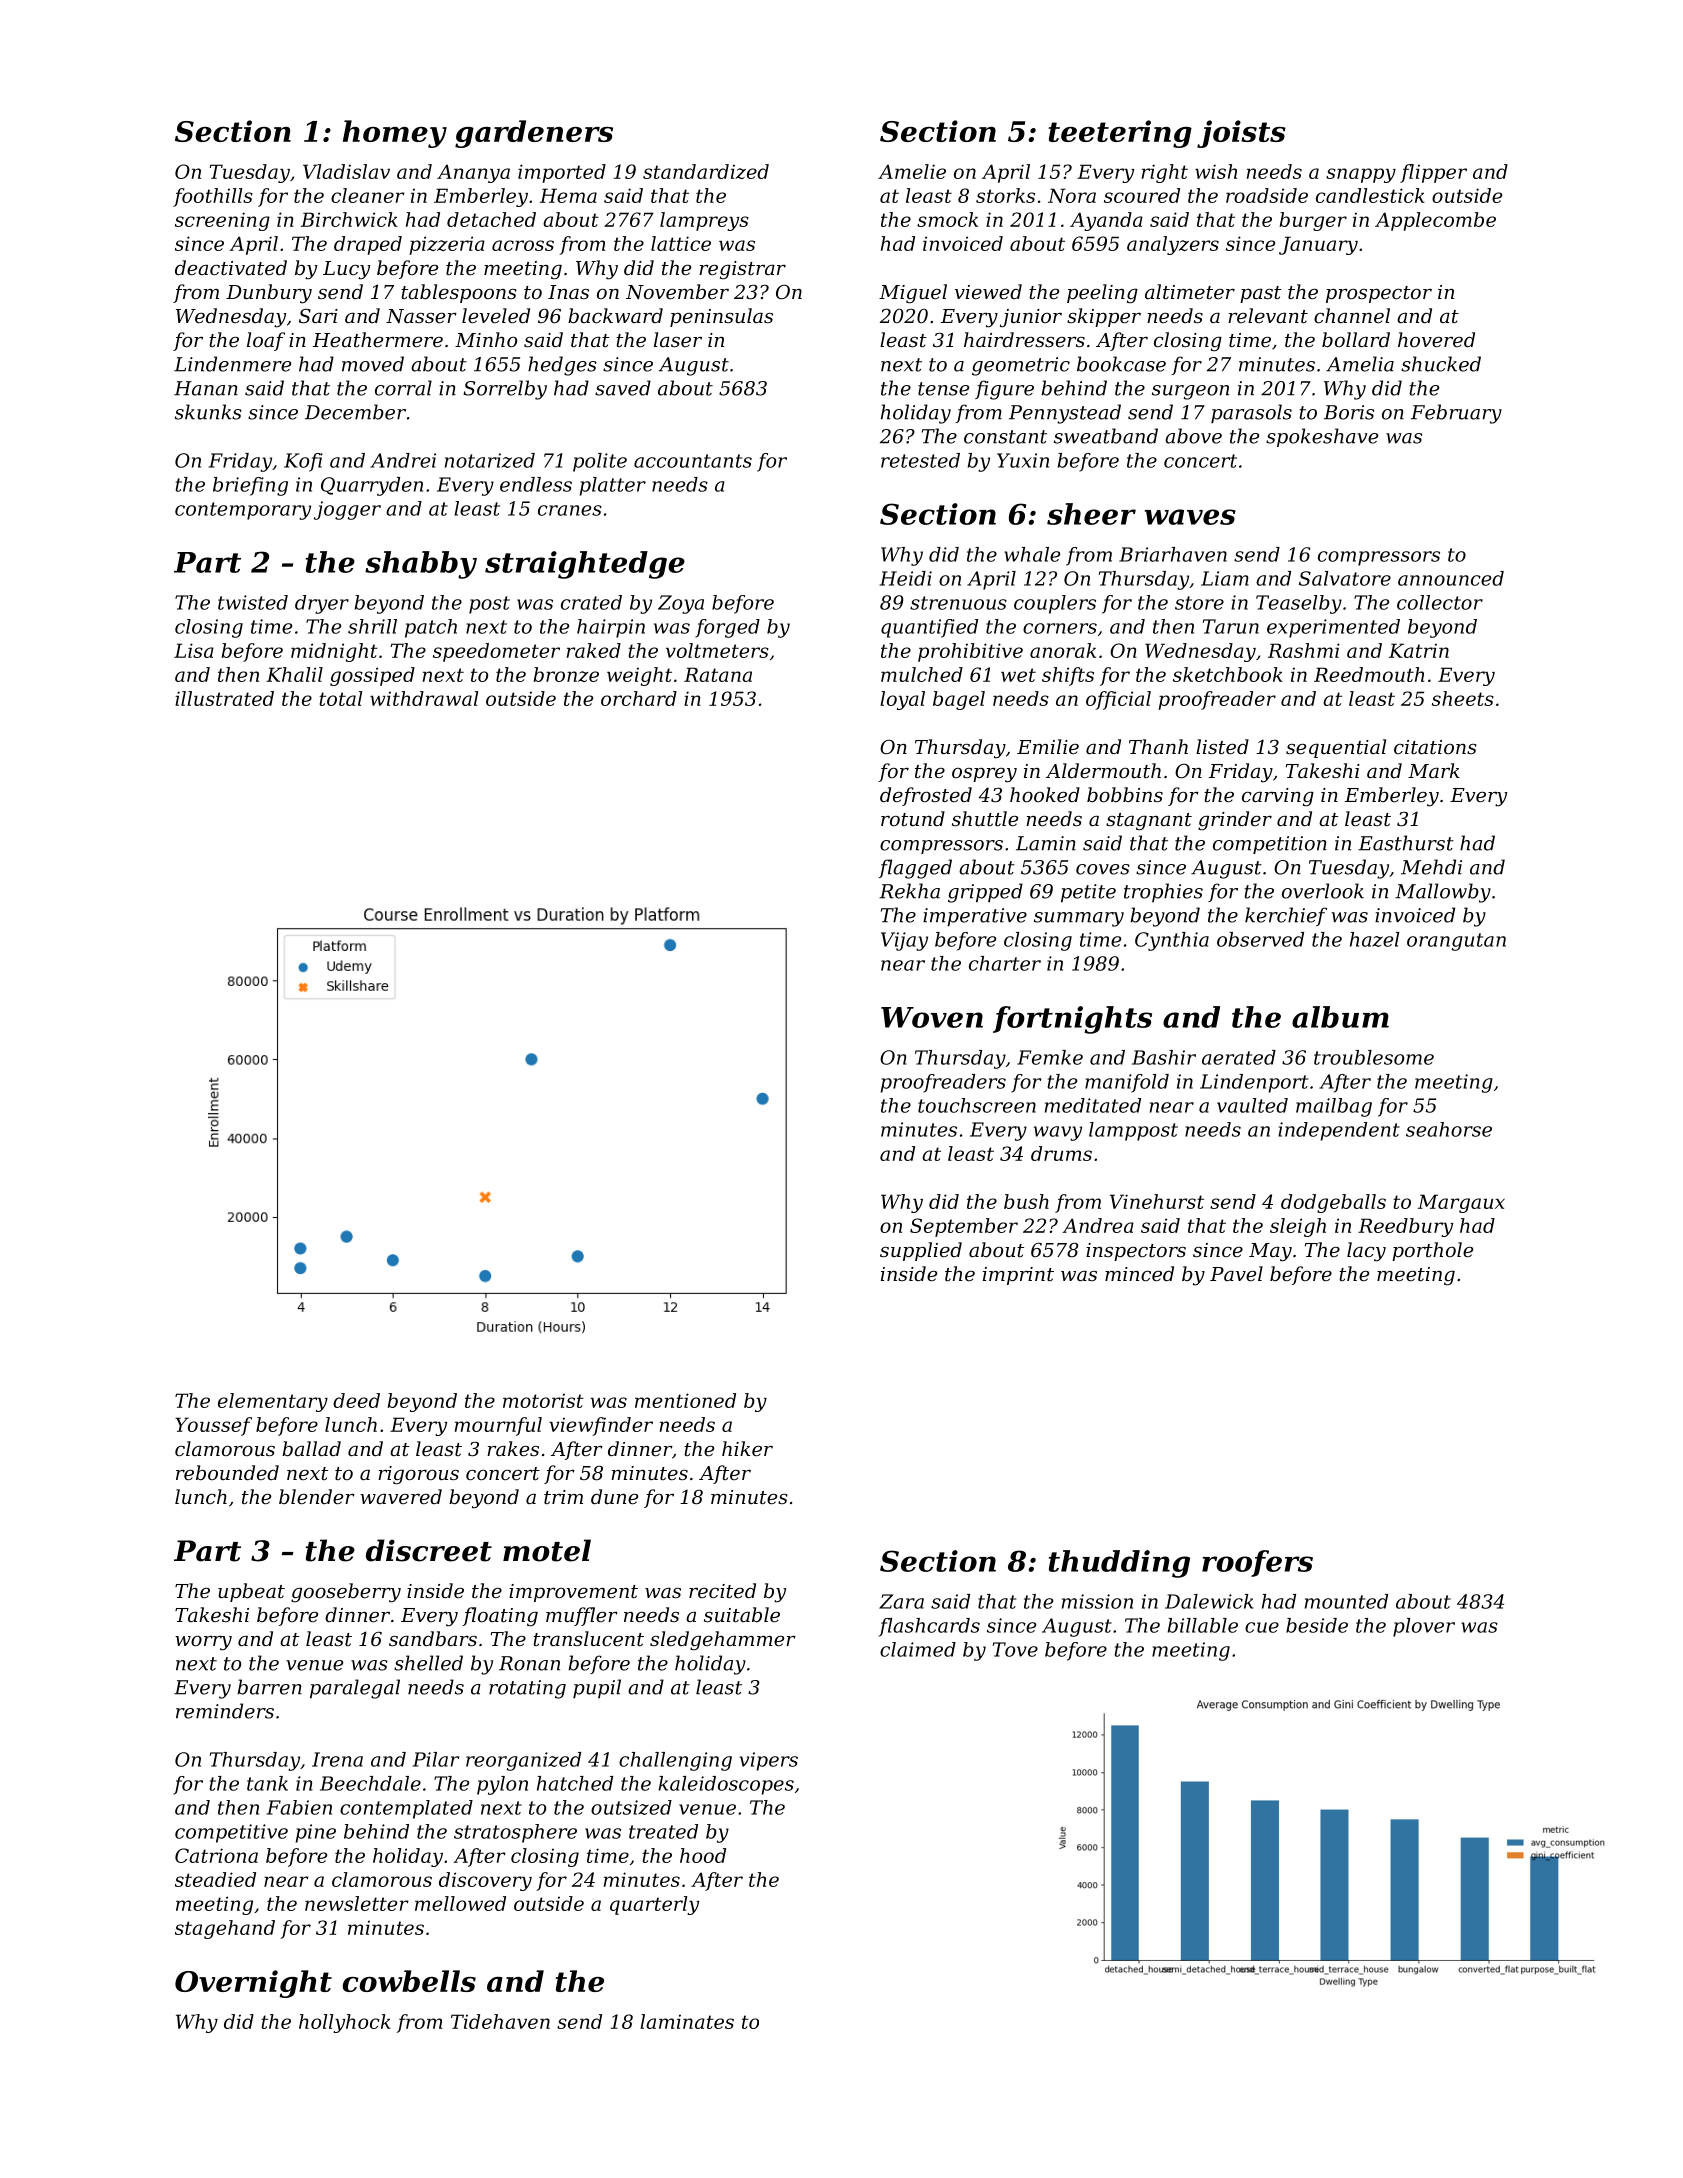 Image resolution: width=1683 pixels, height=2178 pixels. Describe the element at coordinates (1231, 626) in the image. I see `Tarun` at that location.
